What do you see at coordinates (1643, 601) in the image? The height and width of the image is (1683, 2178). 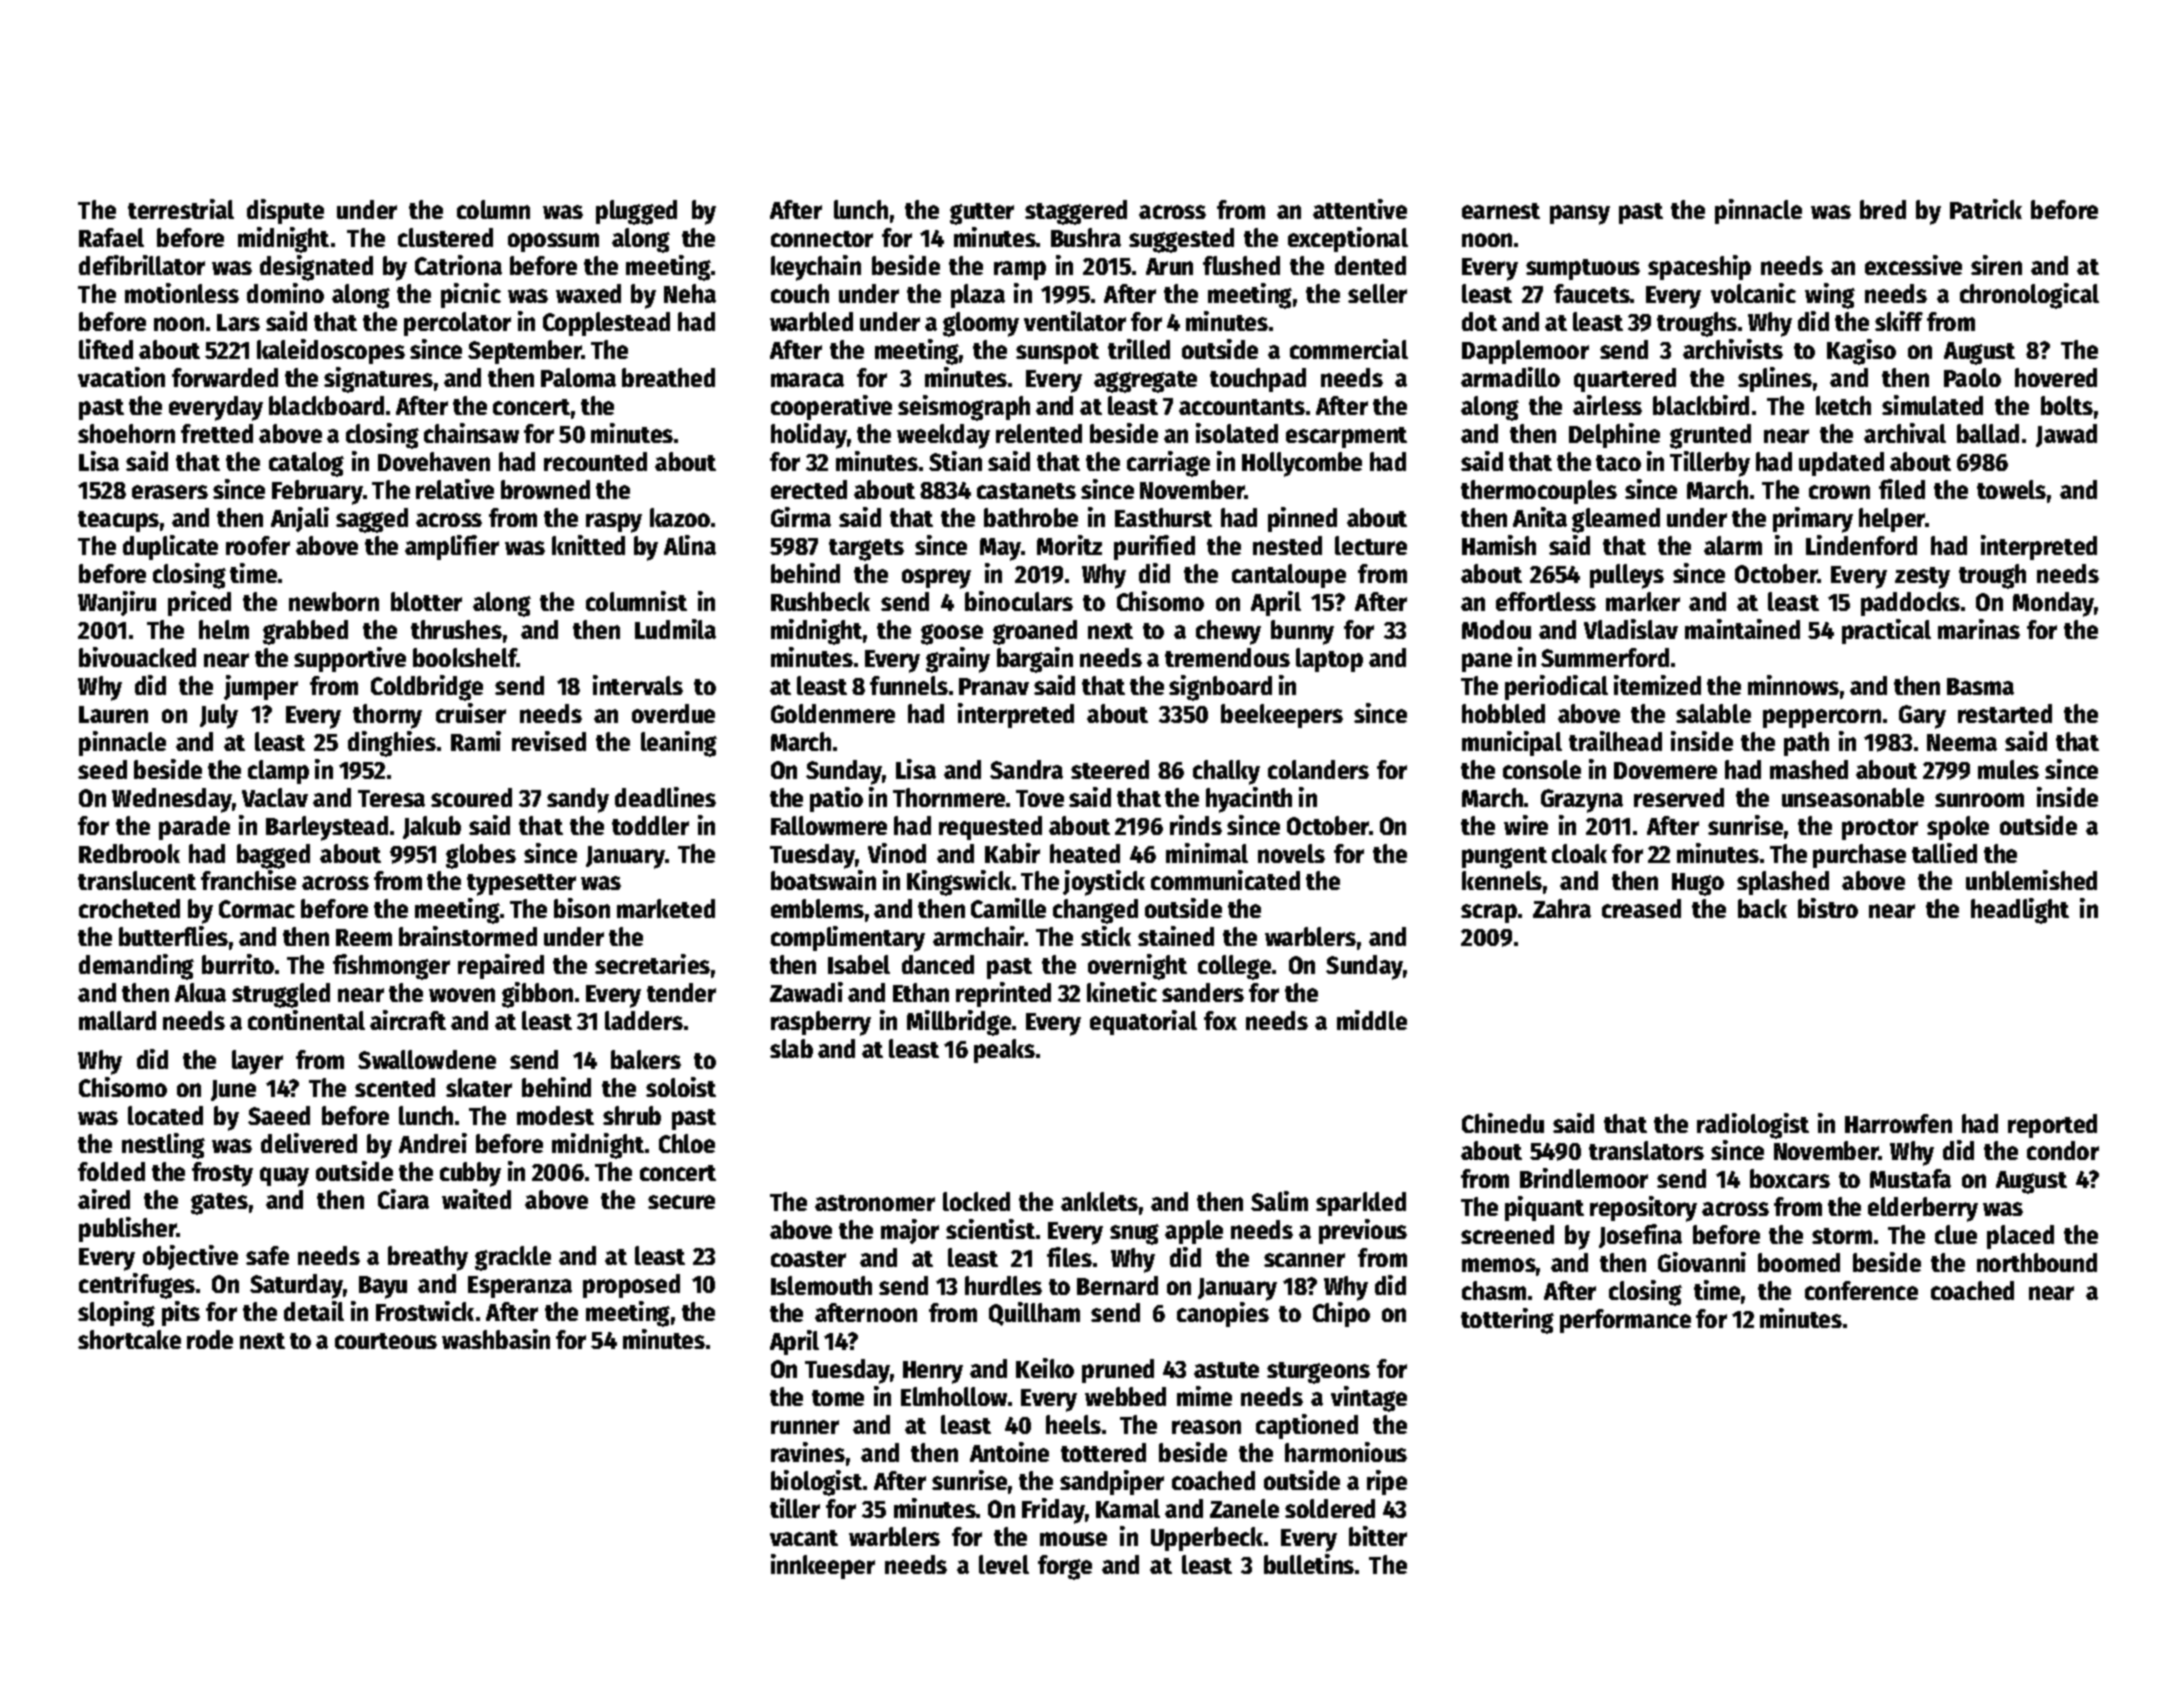 I see `marker` at bounding box center [1643, 601].
